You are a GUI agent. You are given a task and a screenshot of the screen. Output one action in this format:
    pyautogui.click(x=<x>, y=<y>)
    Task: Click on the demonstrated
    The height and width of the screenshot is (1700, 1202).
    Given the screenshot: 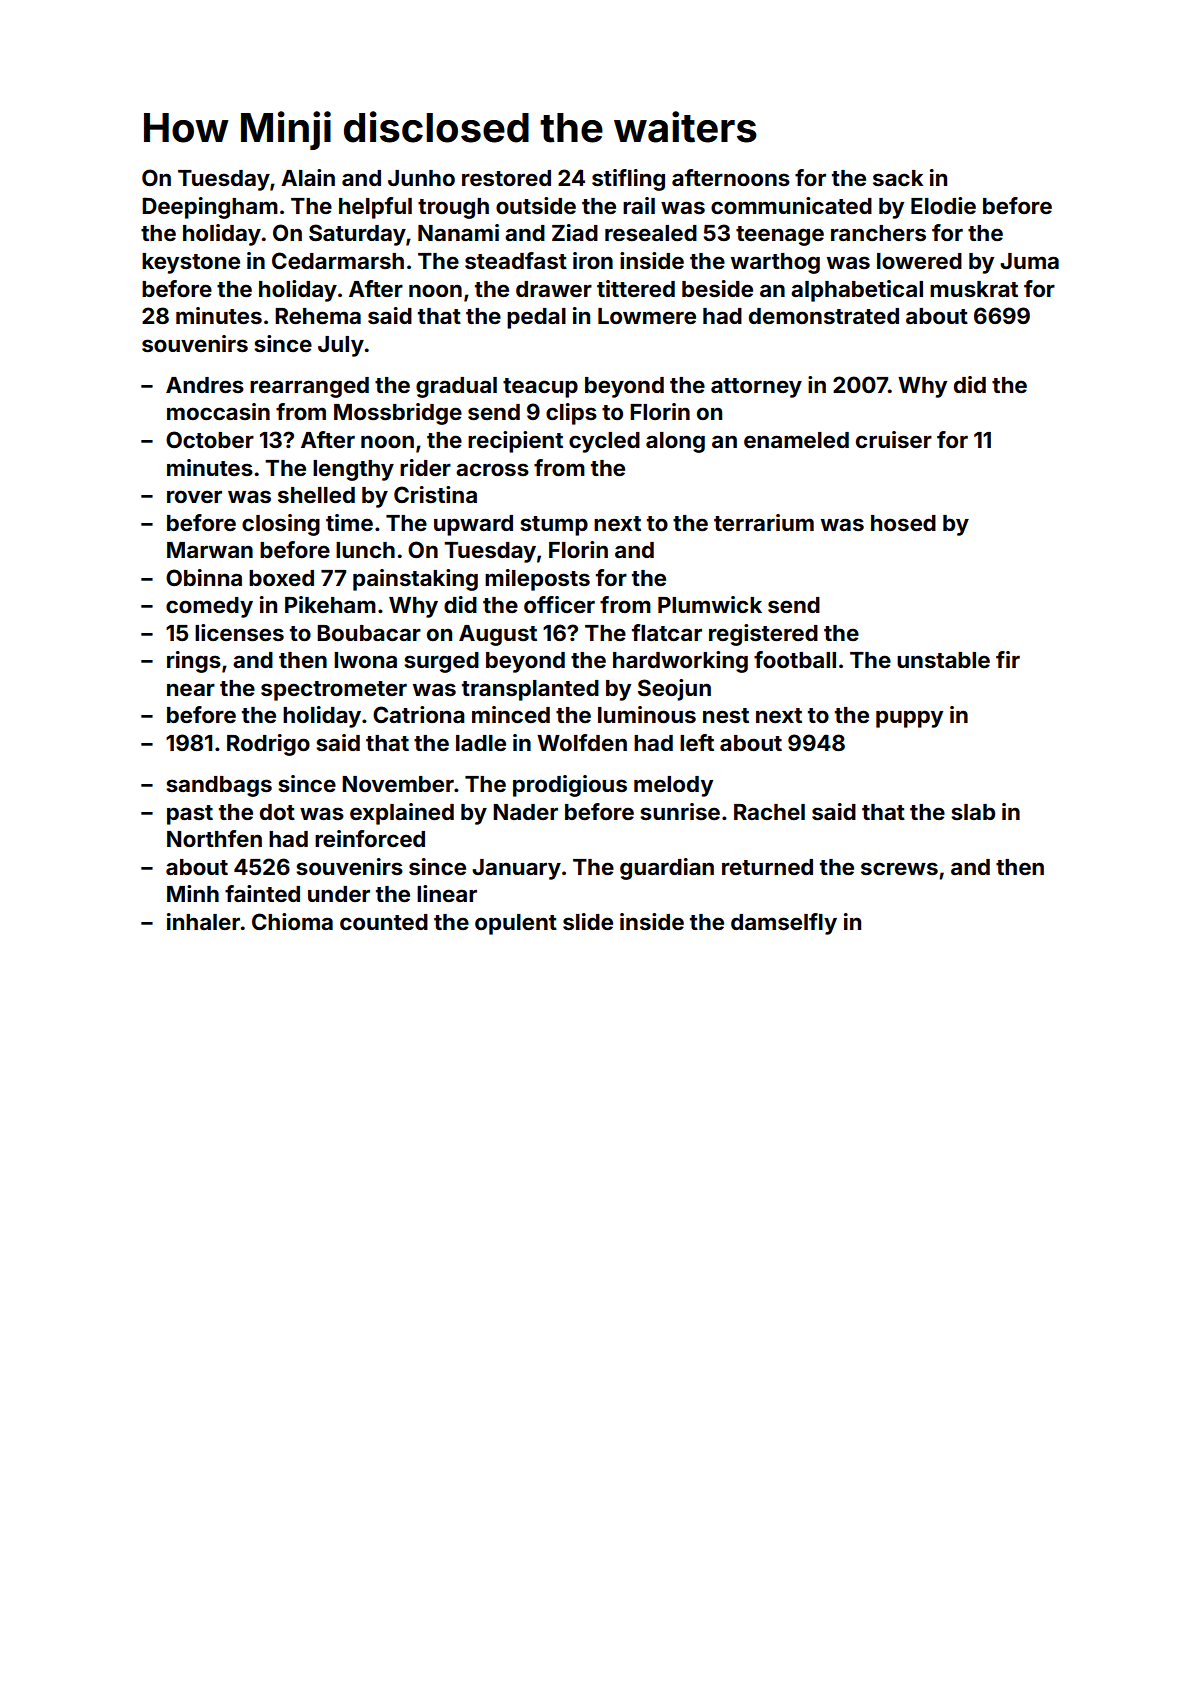 What is the action you would take?
    pyautogui.click(x=824, y=316)
